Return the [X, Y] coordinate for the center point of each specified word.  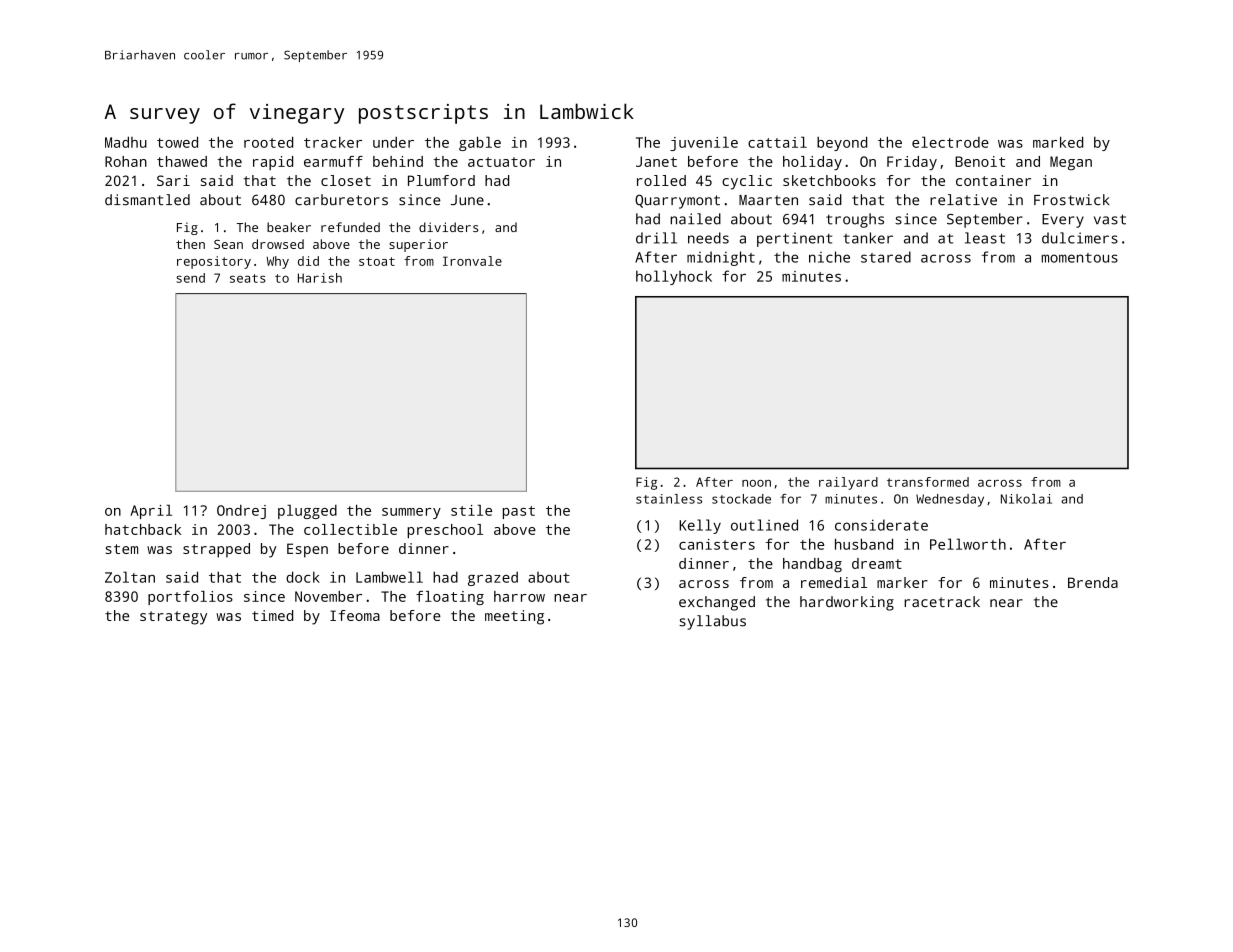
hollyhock [674, 277]
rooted [268, 142]
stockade [741, 499]
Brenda [1093, 582]
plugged [307, 512]
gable [480, 144]
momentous [1080, 258]
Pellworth [968, 544]
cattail [777, 142]
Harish [320, 278]
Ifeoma [355, 615]
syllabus [712, 622]
